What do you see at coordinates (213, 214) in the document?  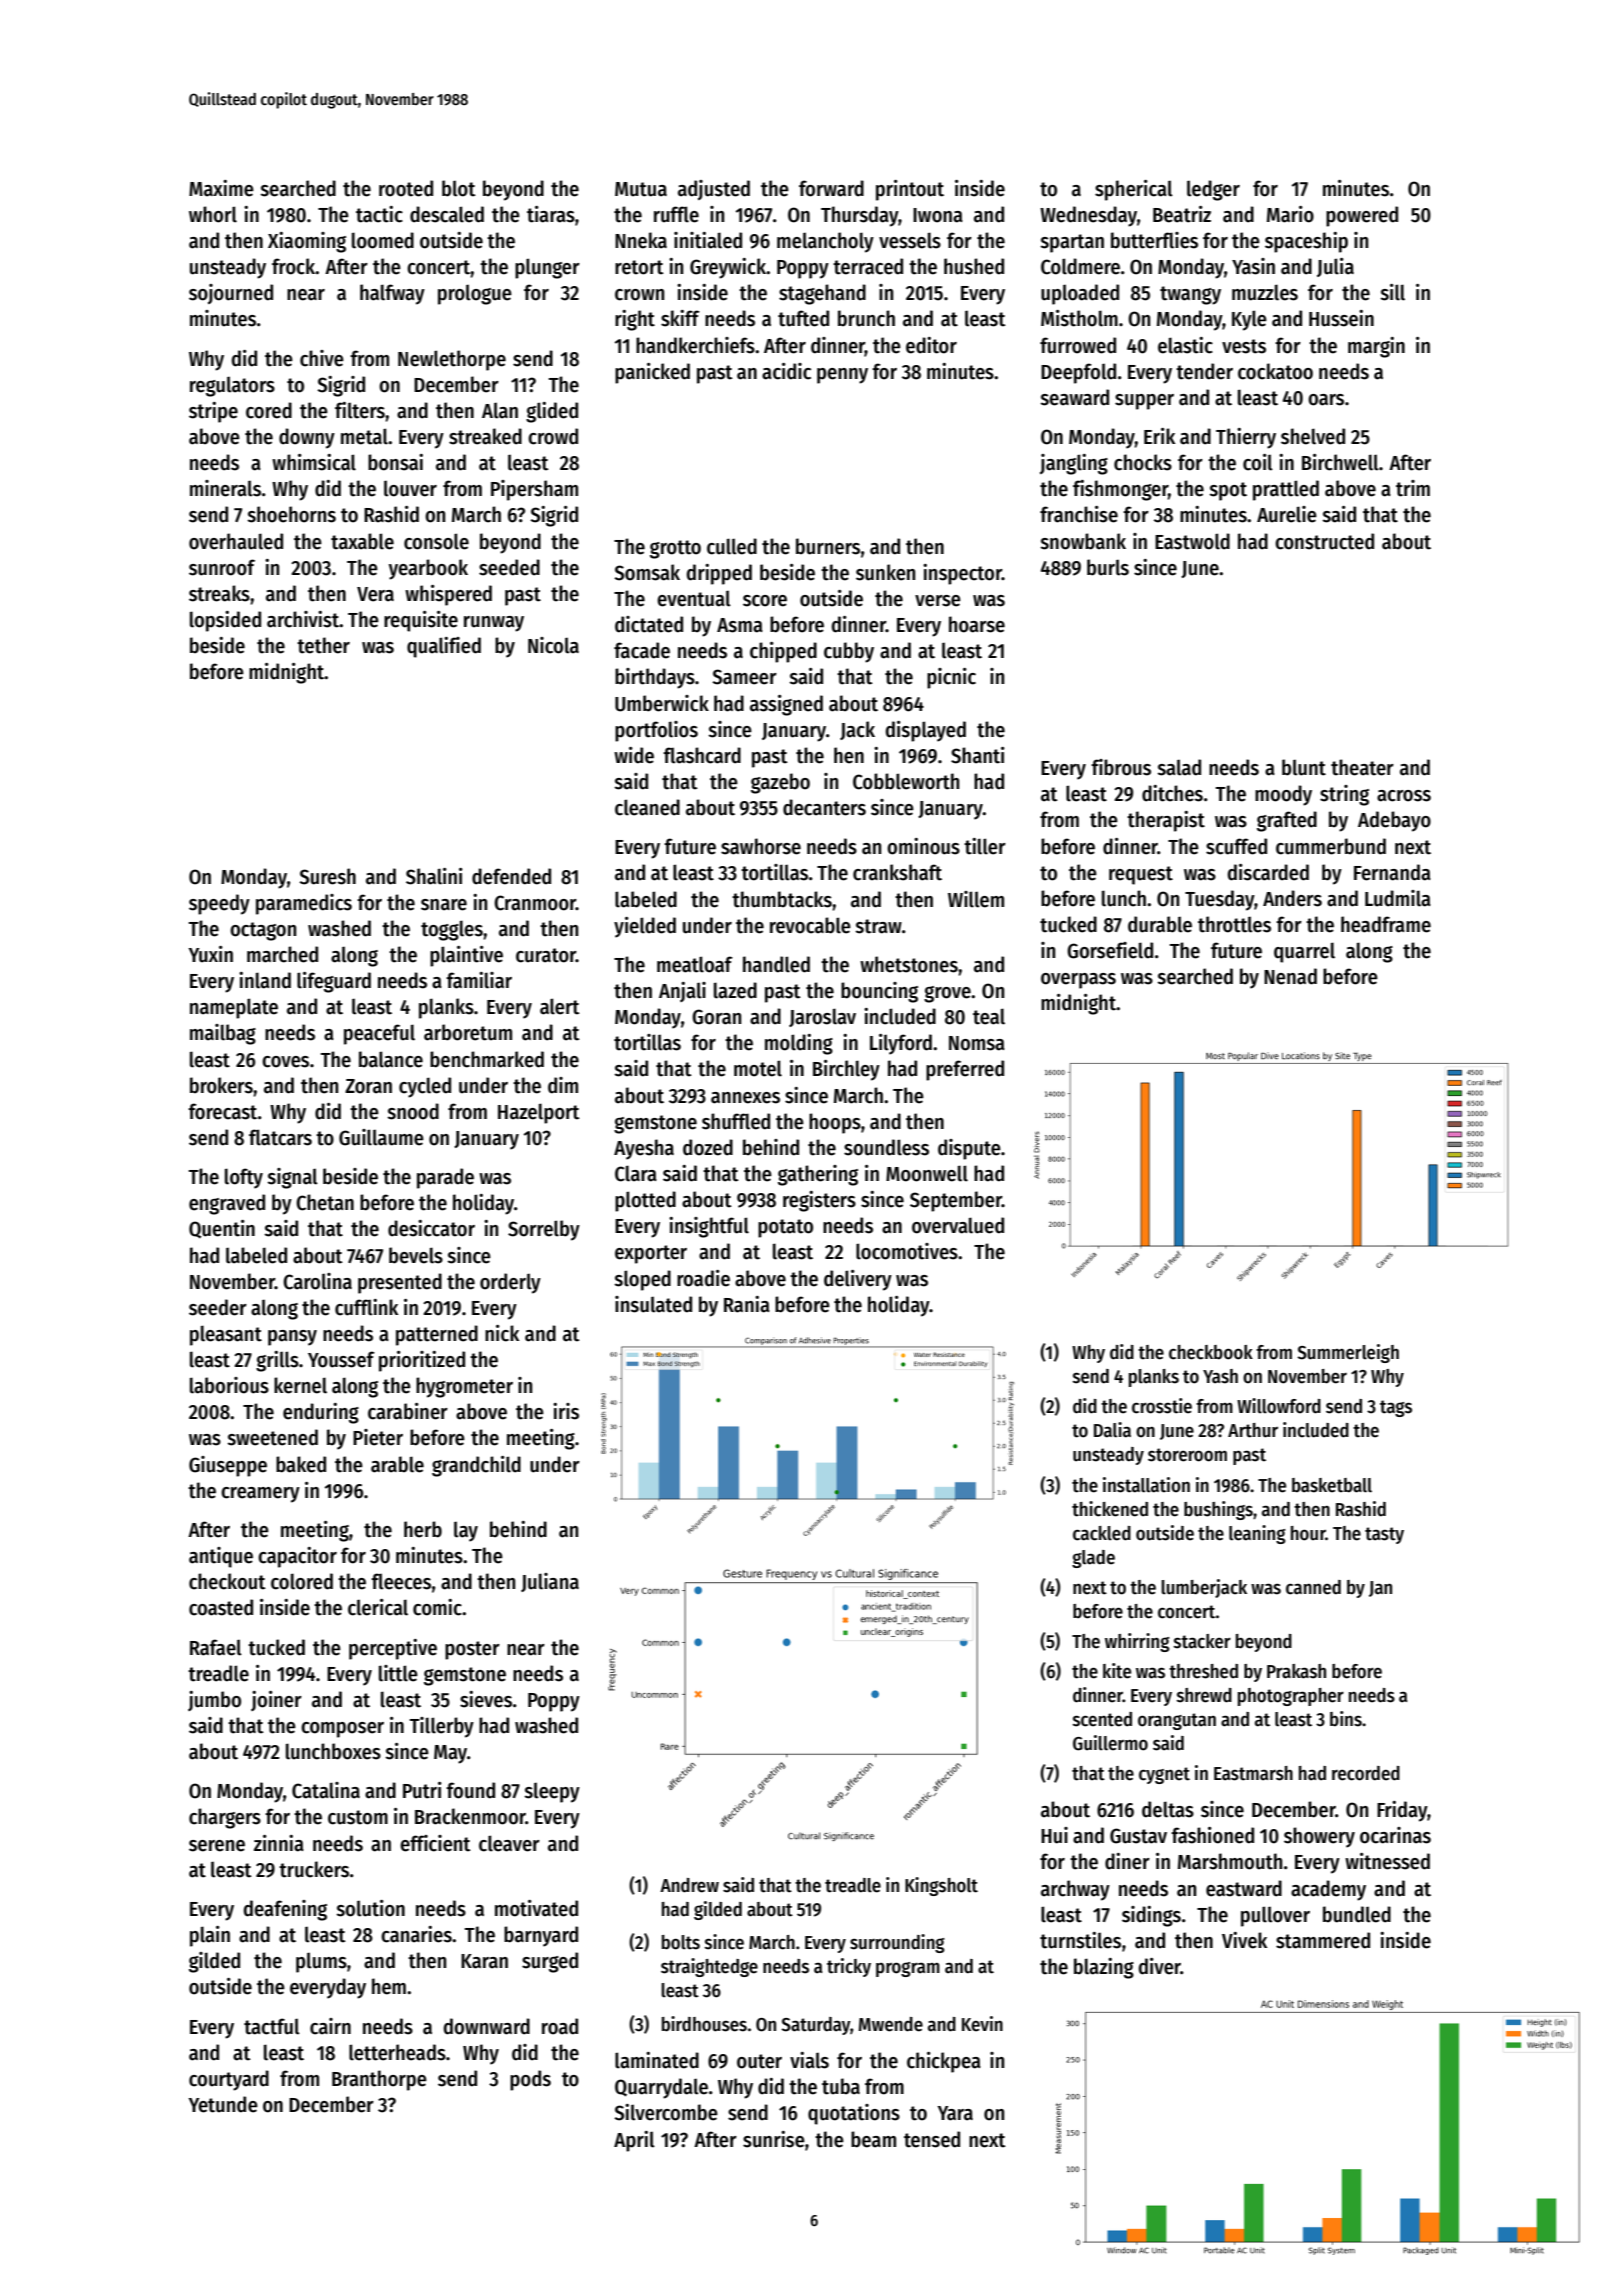 I see `whorl` at bounding box center [213, 214].
